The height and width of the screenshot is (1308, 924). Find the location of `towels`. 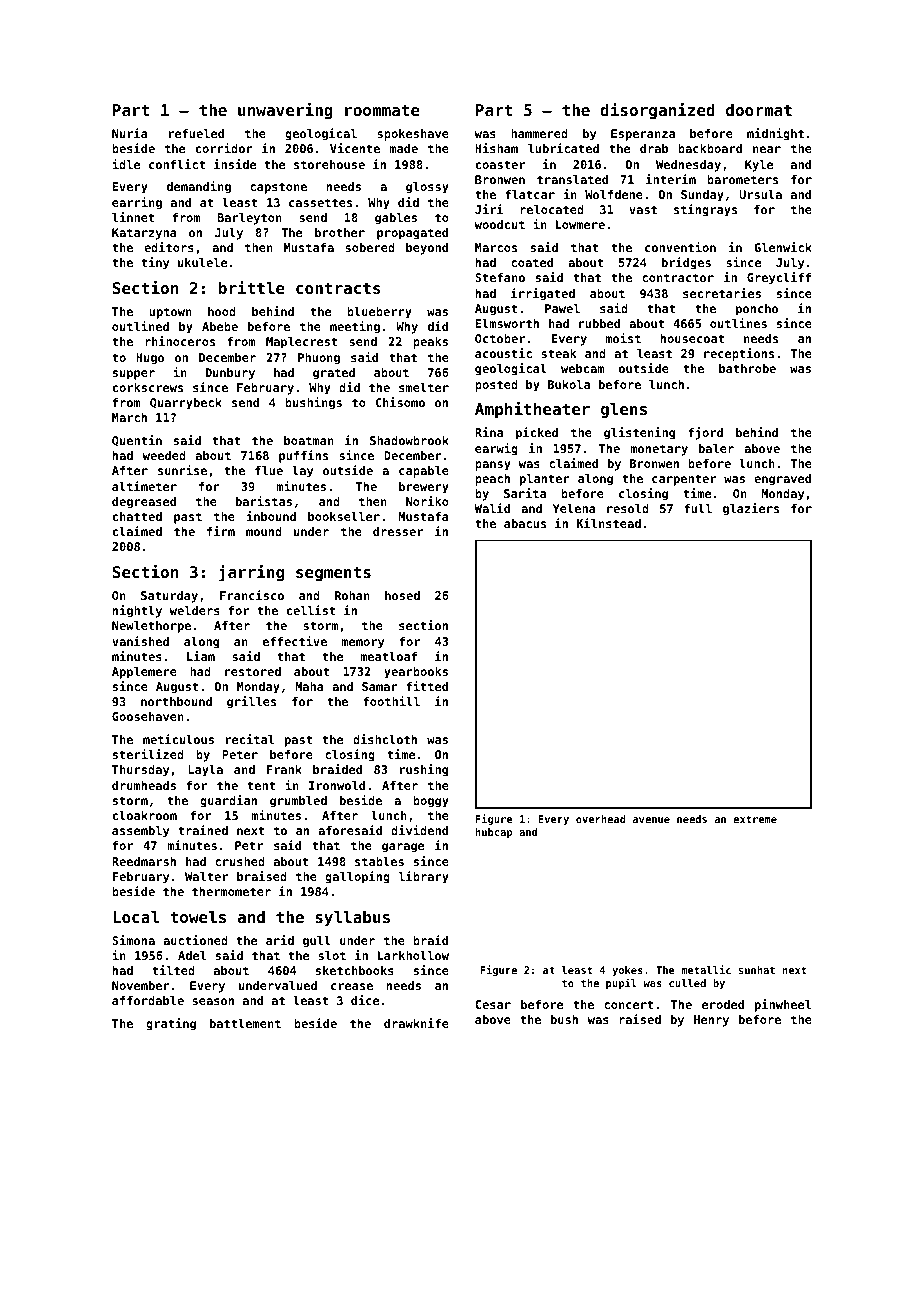

towels is located at coordinates (198, 917).
